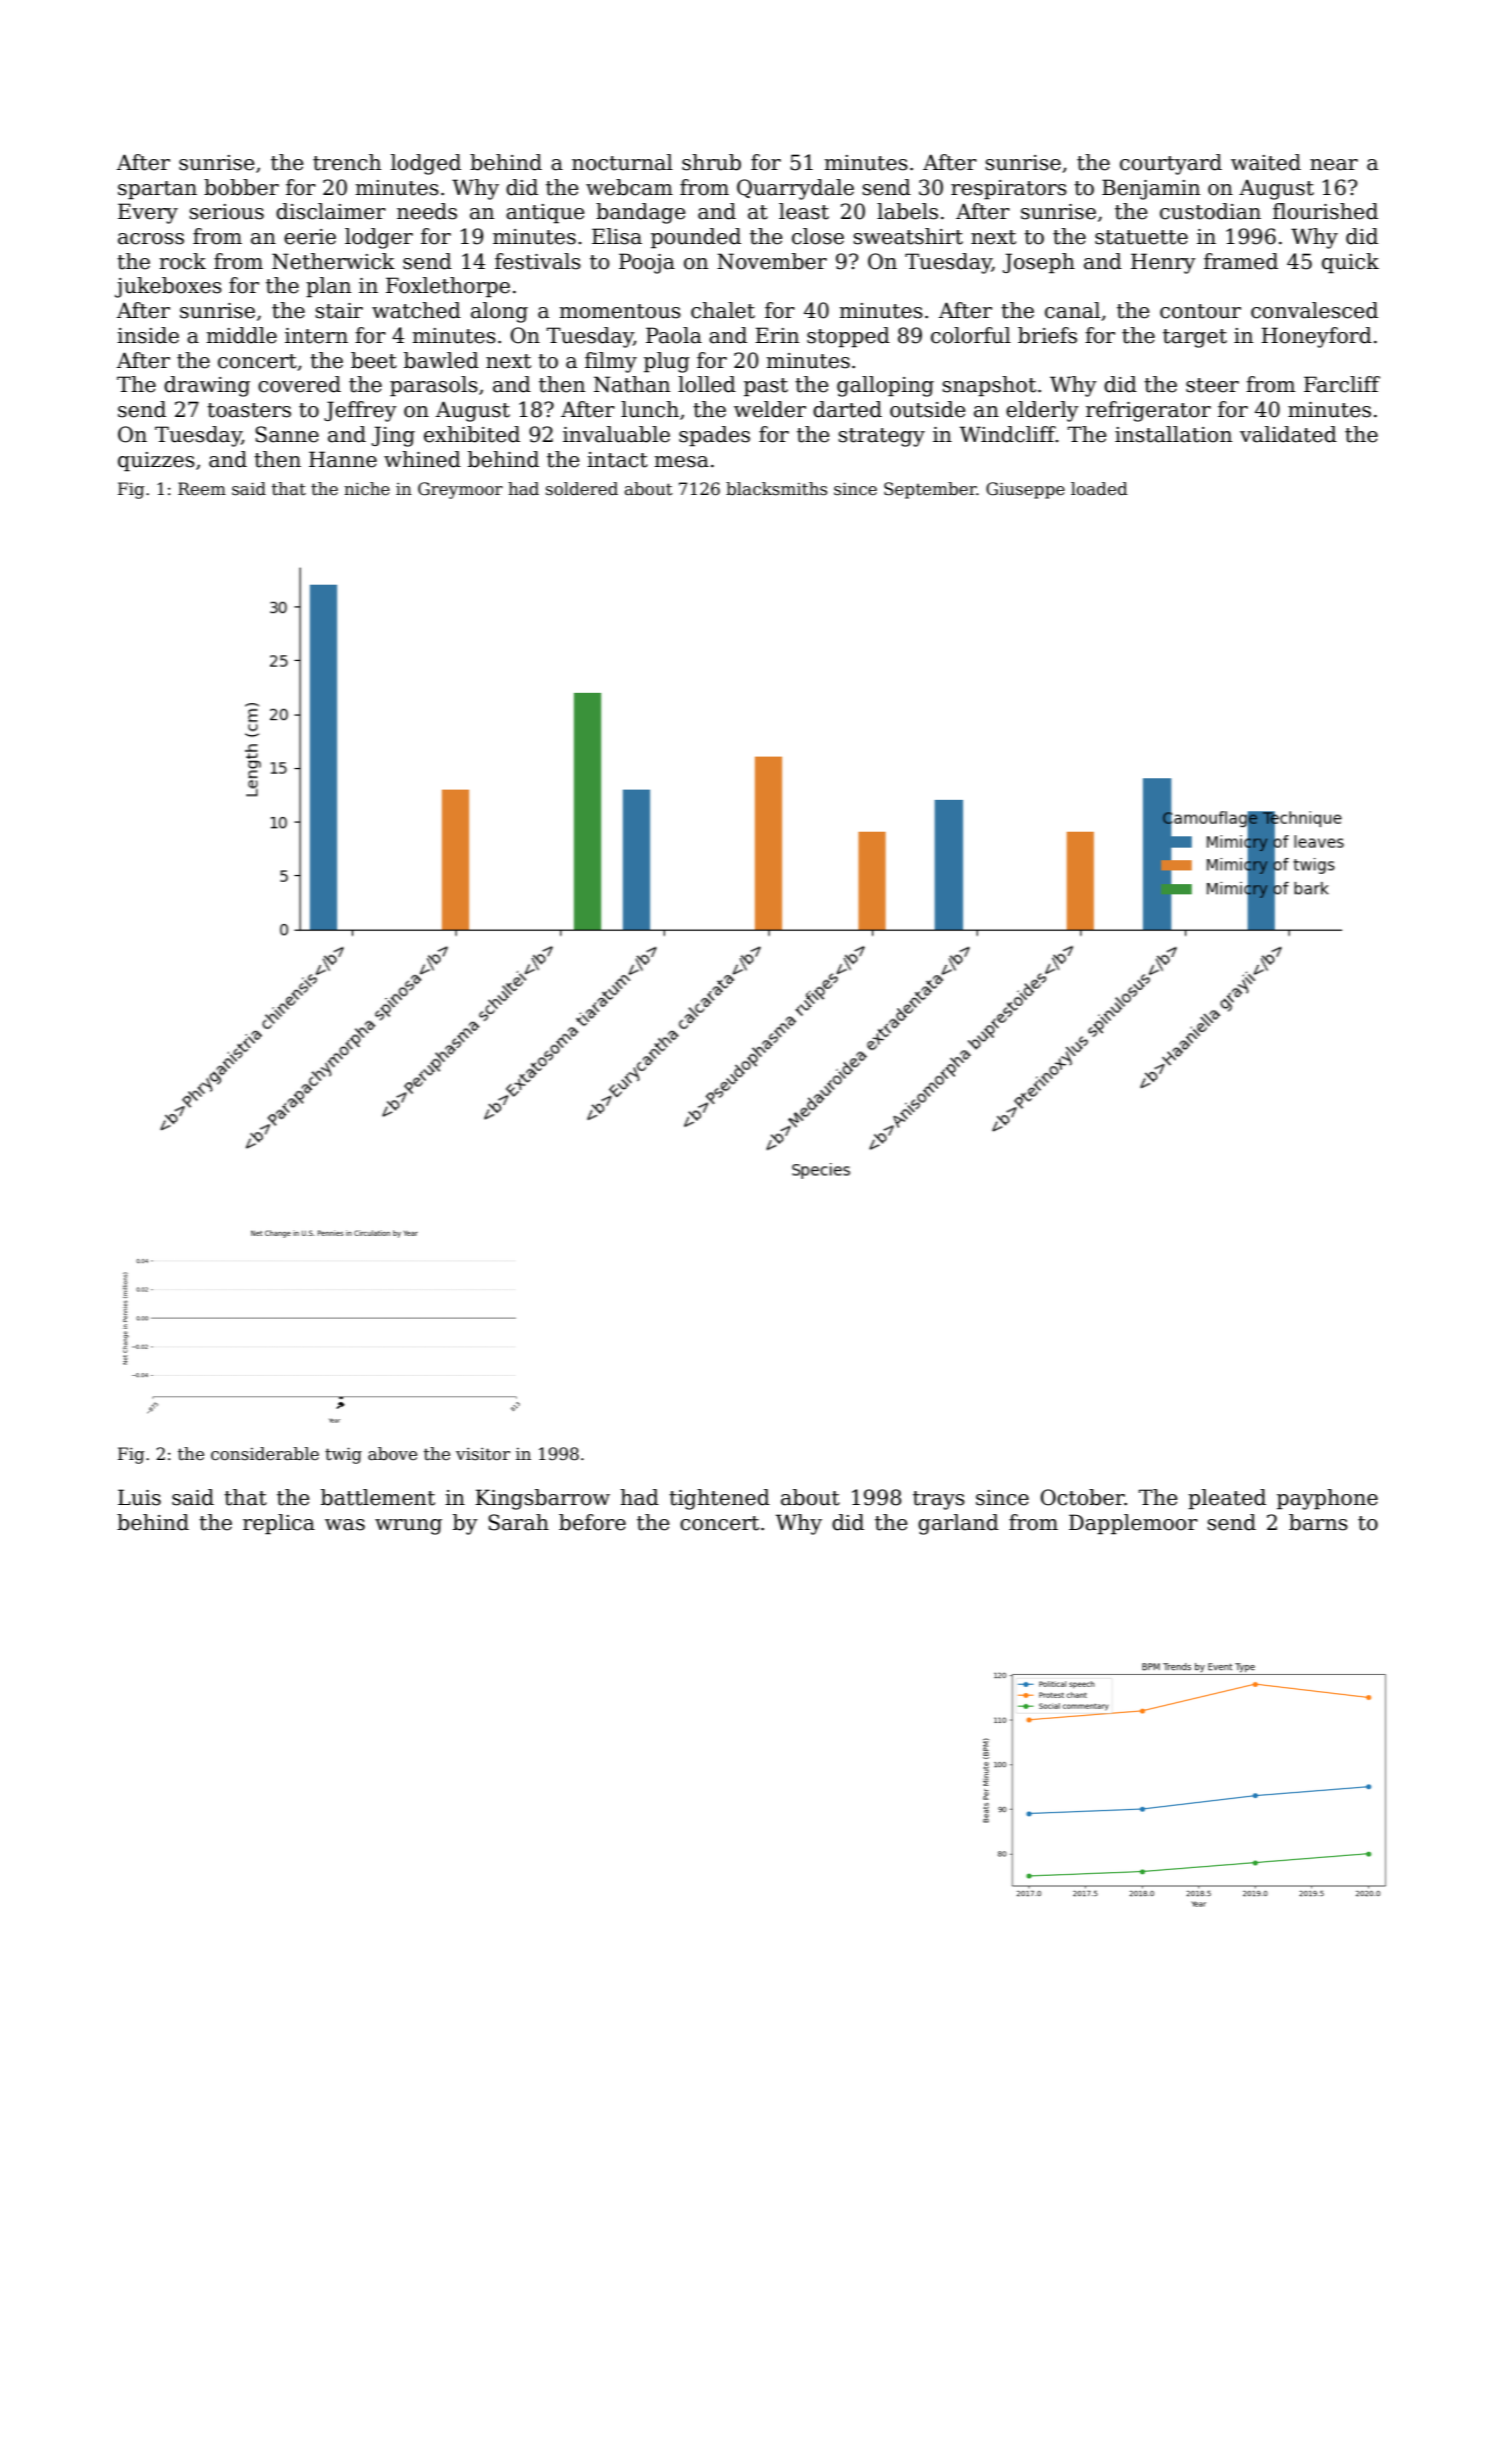 The width and height of the image is (1496, 2464). I want to click on Luis, so click(139, 1497).
